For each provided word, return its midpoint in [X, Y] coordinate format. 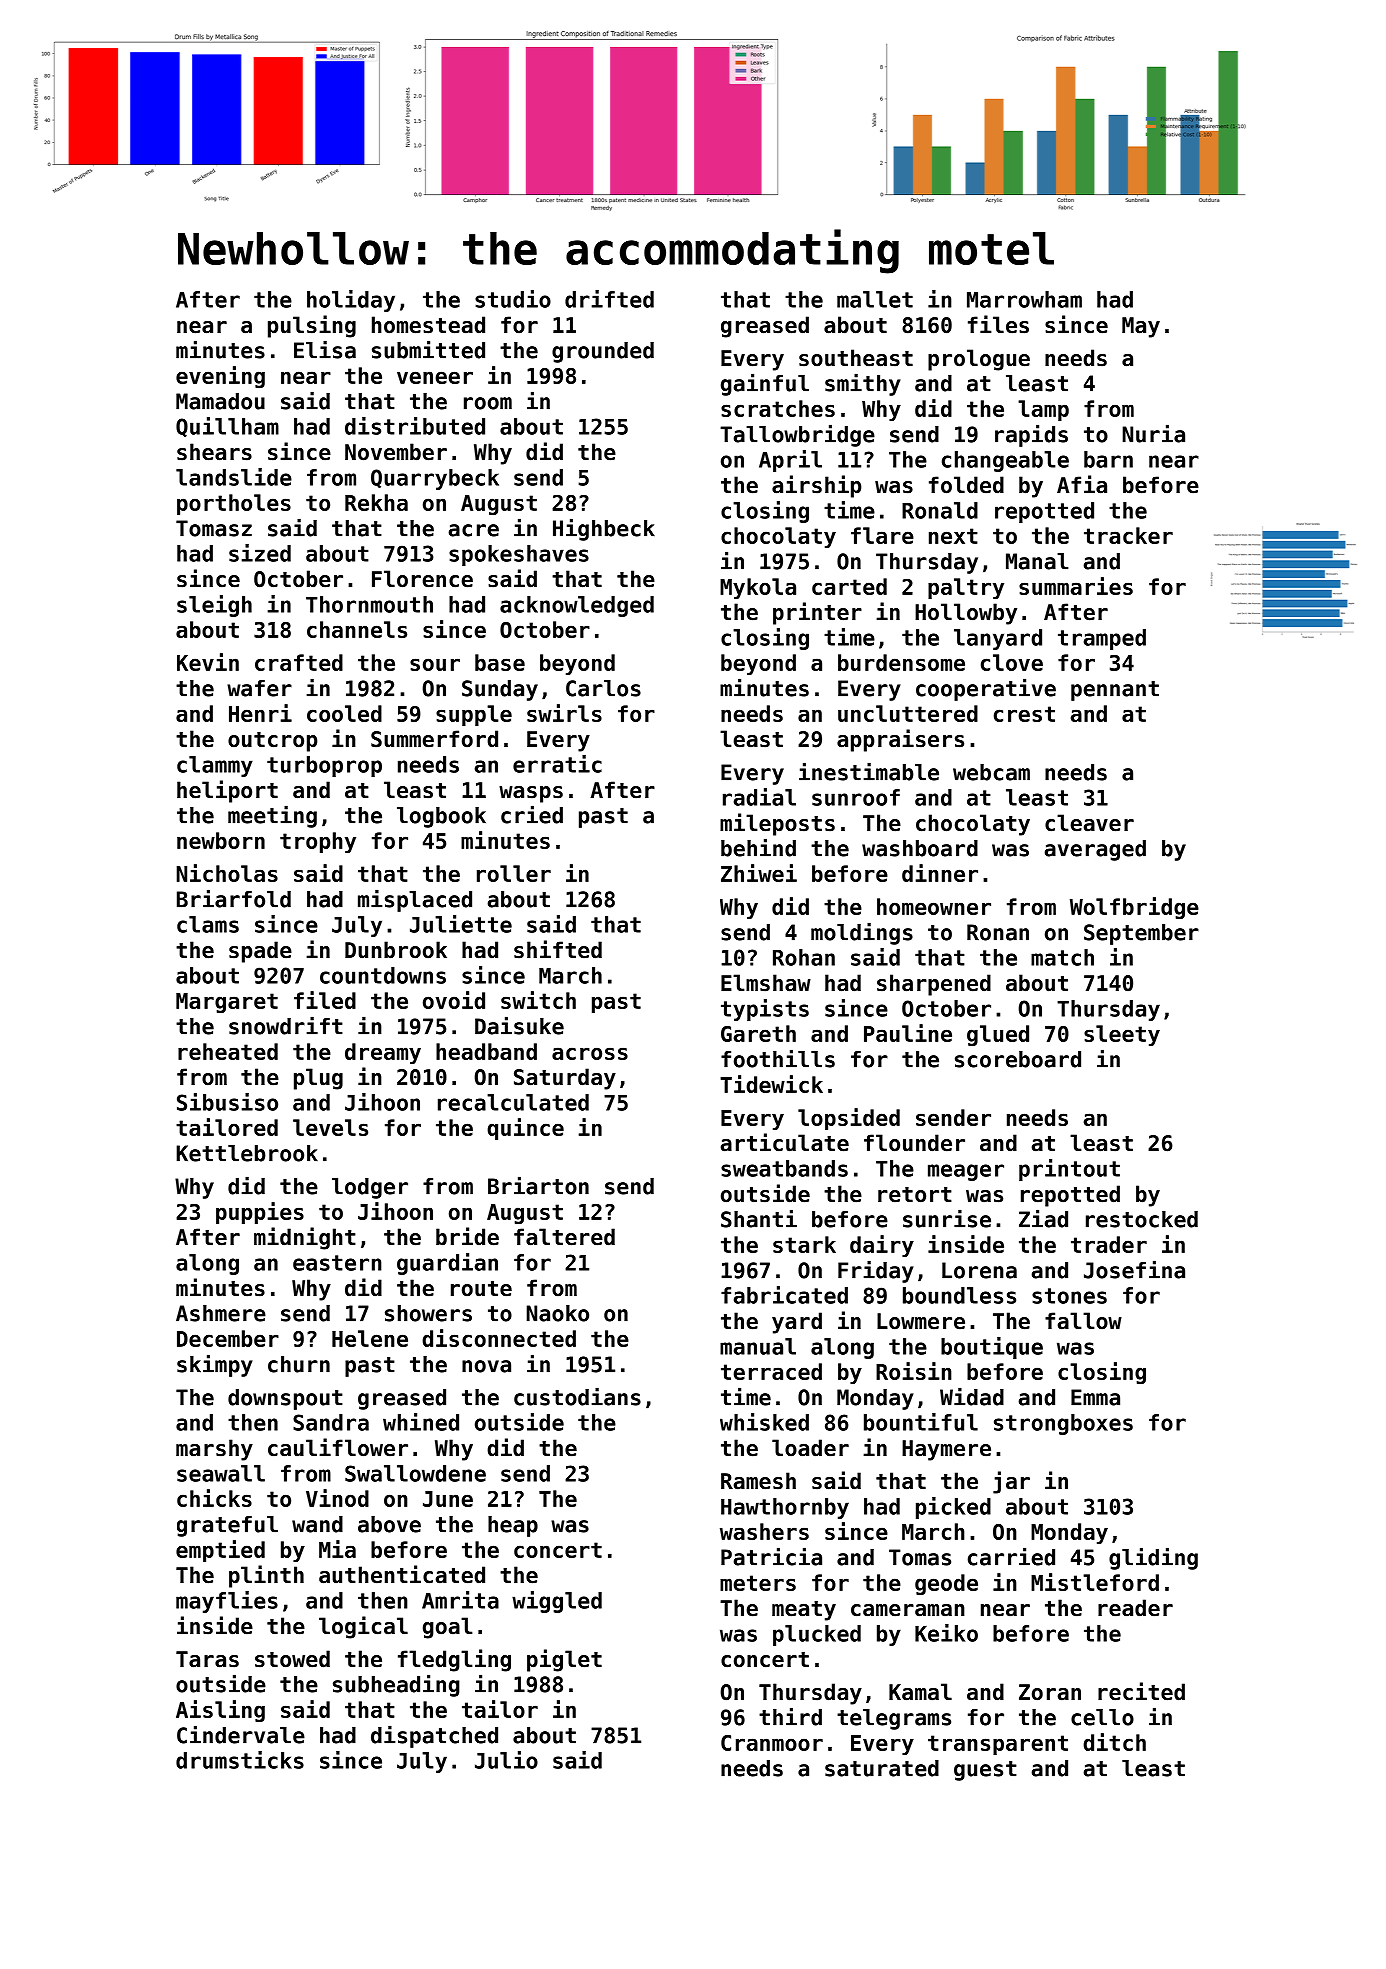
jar [1011, 1482]
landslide [234, 477]
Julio [506, 1760]
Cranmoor [772, 1743]
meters [758, 1583]
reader [1135, 1608]
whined [421, 1422]
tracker [1128, 535]
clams [208, 924]
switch [538, 1000]
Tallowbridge [797, 435]
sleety [1122, 1035]
